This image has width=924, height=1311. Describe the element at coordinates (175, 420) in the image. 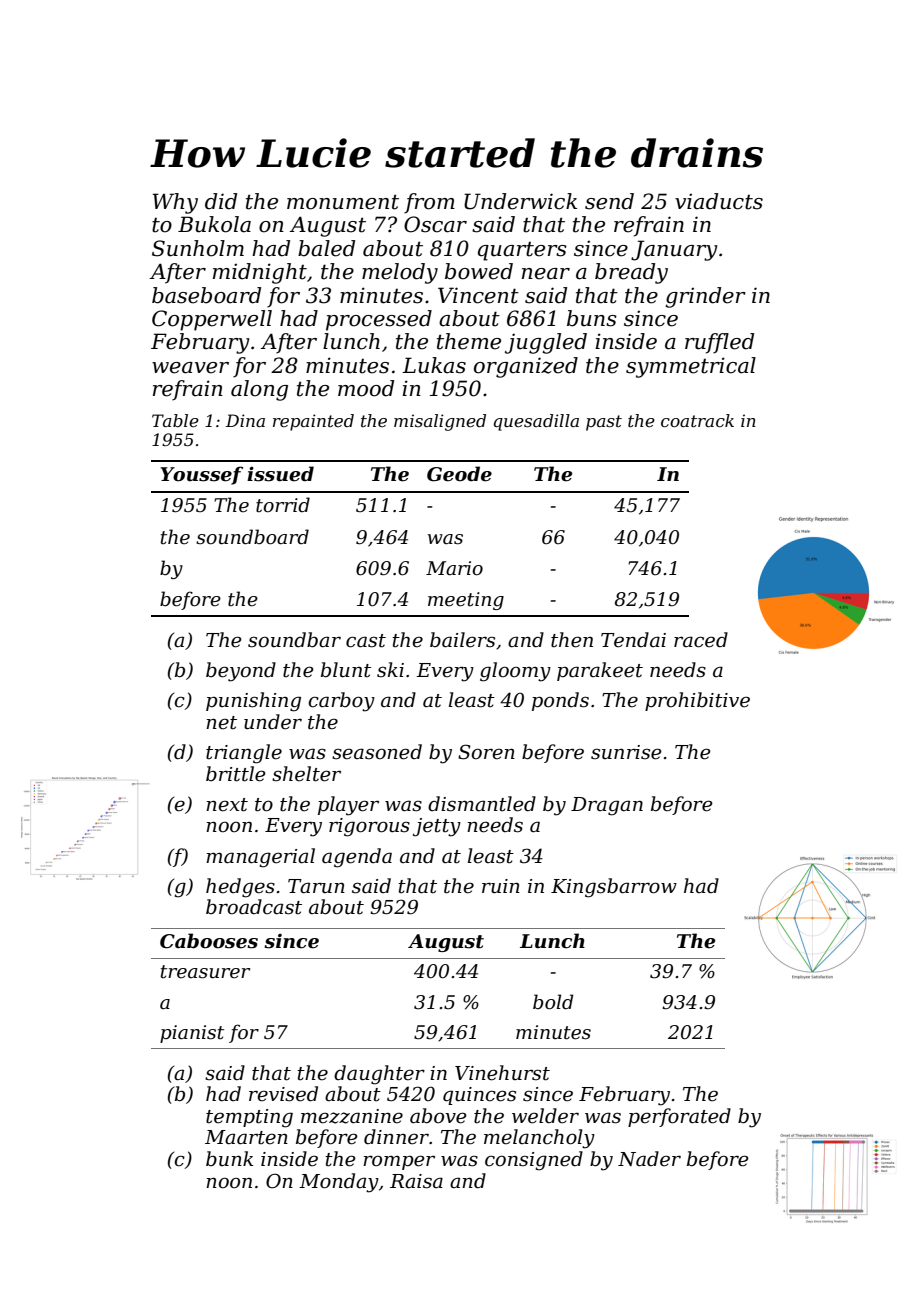

I see `Table` at that location.
